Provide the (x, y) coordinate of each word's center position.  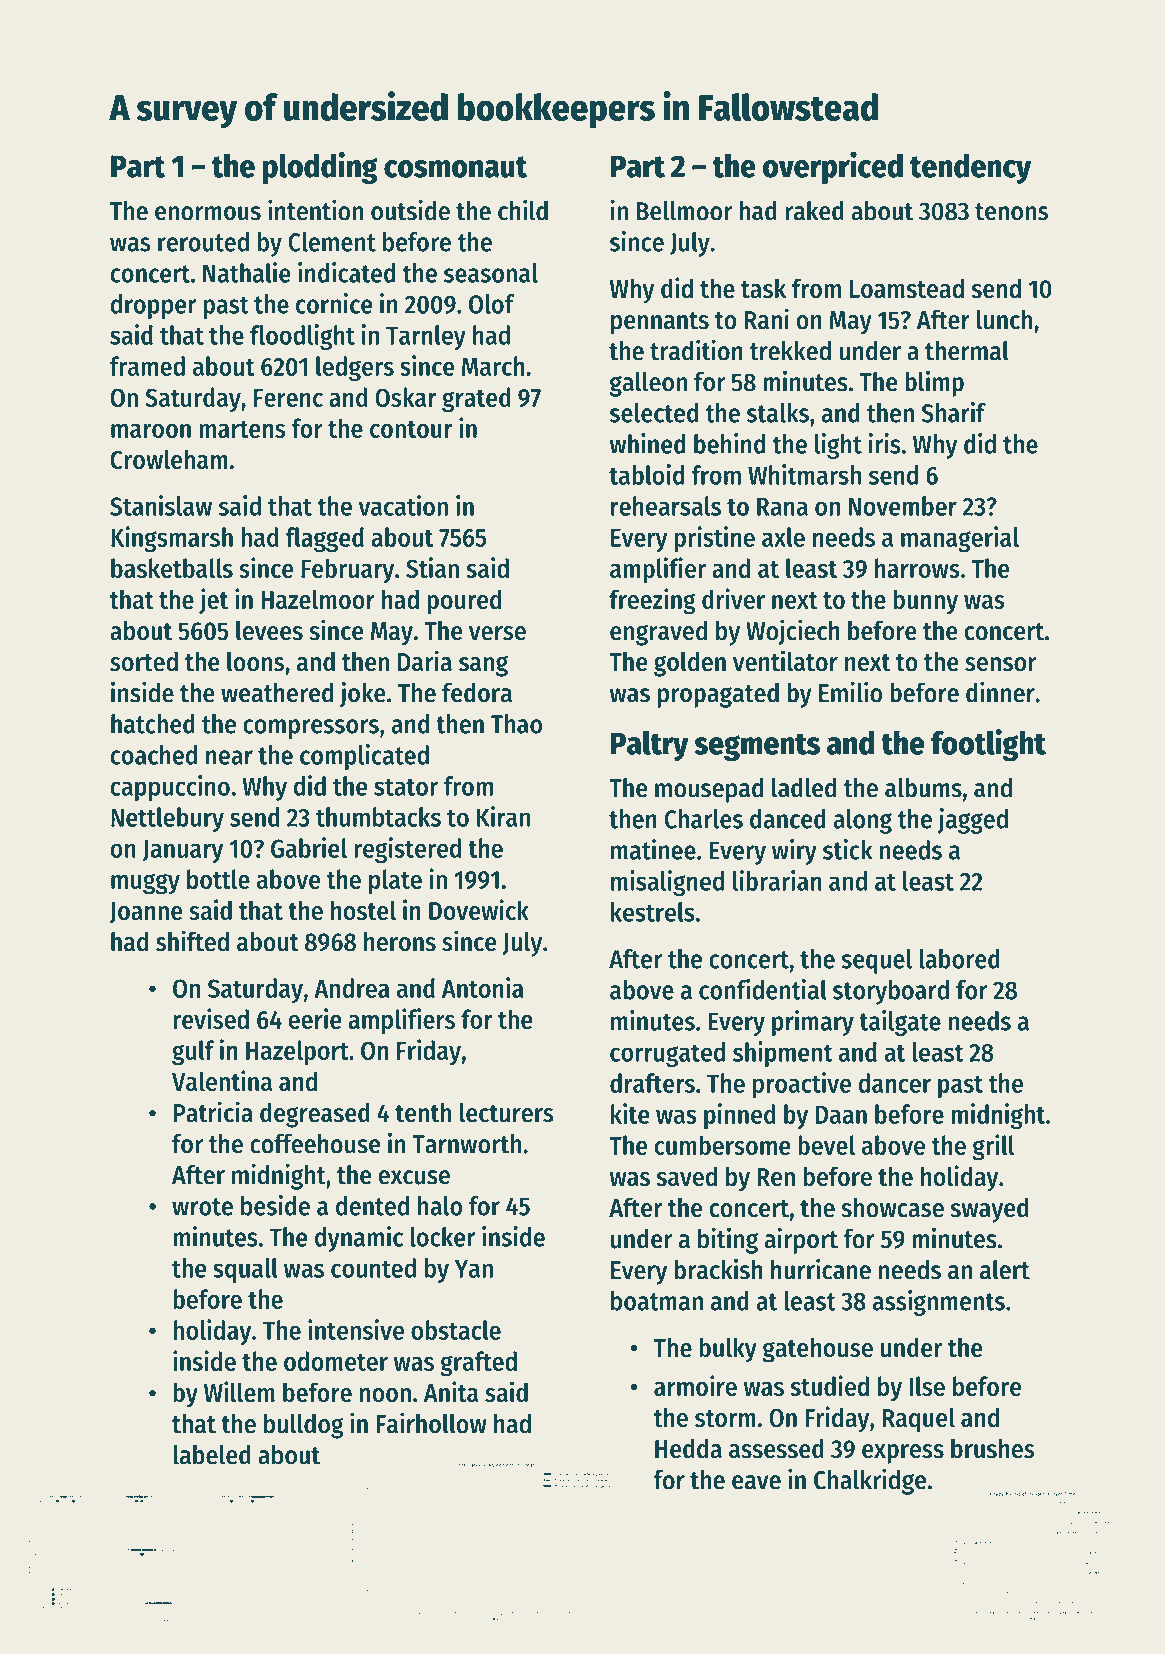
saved (687, 1176)
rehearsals (666, 506)
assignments (938, 1303)
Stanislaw (161, 505)
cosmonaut (455, 167)
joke (363, 694)
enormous (208, 213)
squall (245, 1270)
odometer (336, 1361)
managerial (960, 539)
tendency (971, 168)
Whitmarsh (804, 474)
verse (497, 633)
